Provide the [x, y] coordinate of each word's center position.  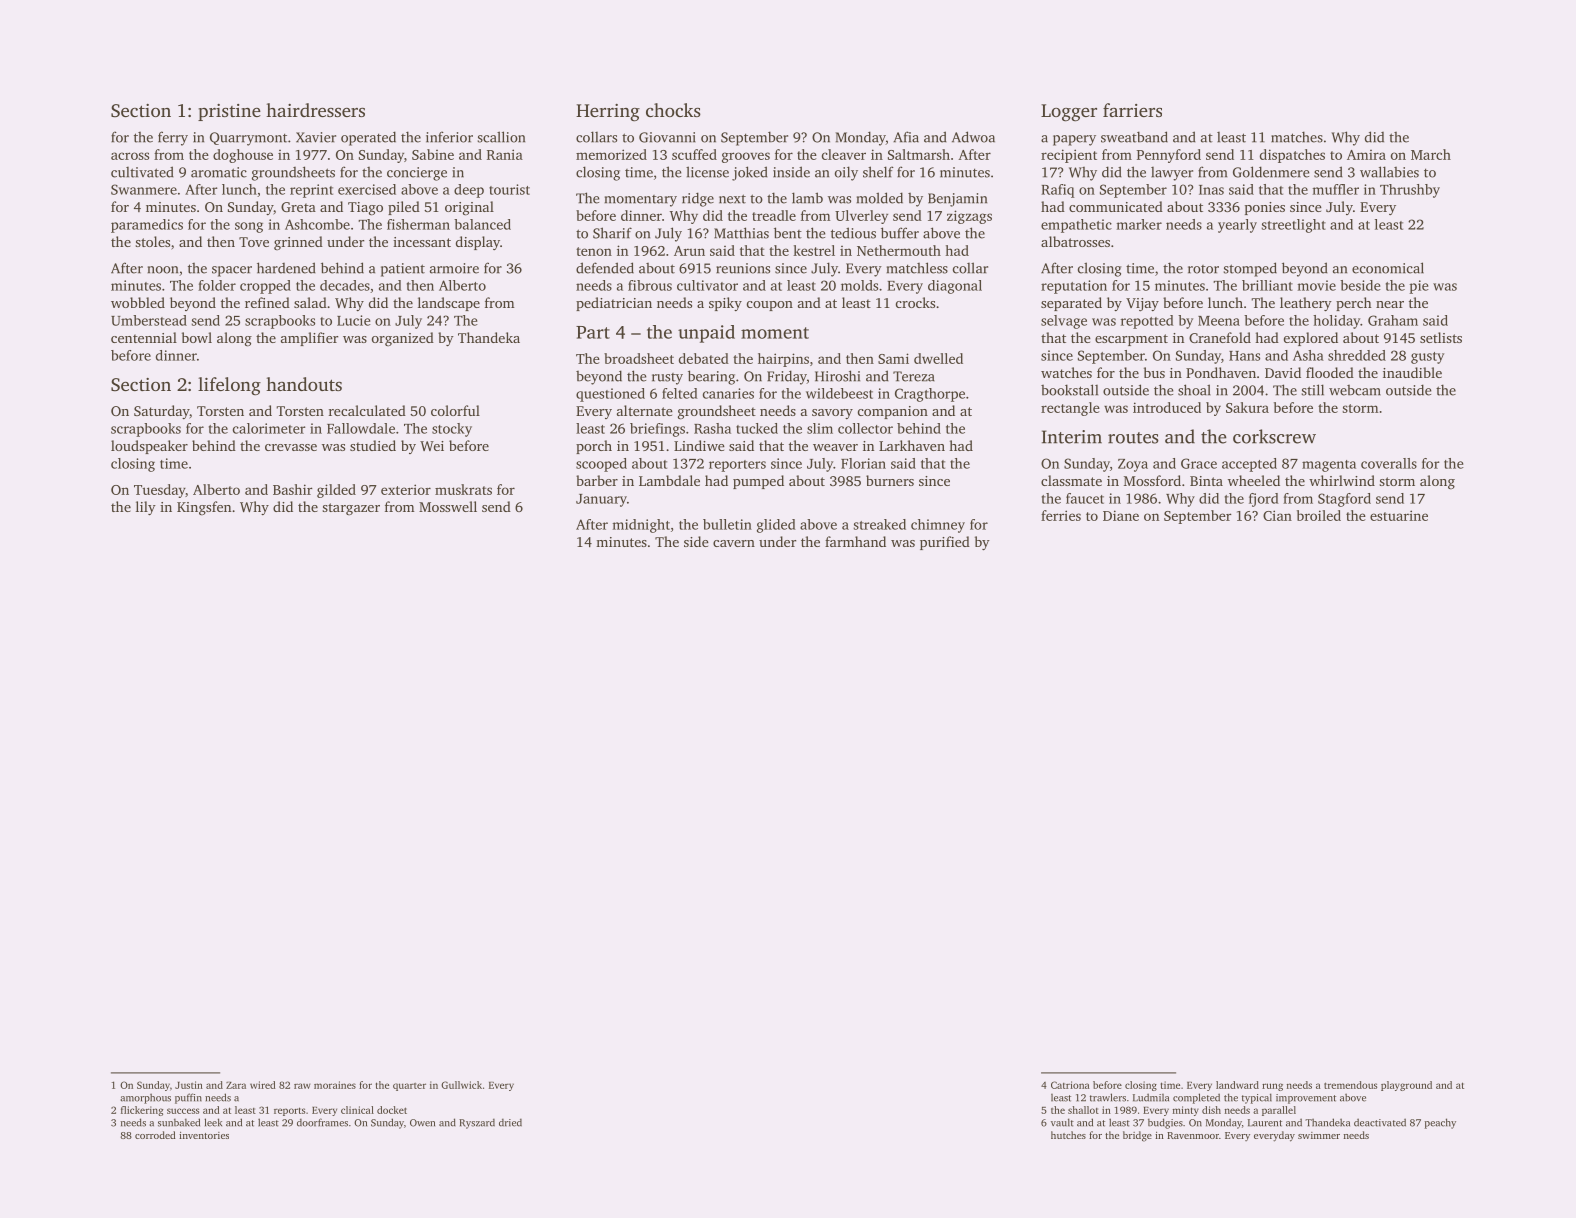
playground [1406, 1086]
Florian [863, 463]
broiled [1319, 515]
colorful [455, 410]
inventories [204, 1135]
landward [1237, 1085]
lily [146, 508]
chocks [673, 110]
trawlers [1108, 1097]
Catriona [1070, 1085]
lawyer [1172, 174]
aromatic [219, 172]
